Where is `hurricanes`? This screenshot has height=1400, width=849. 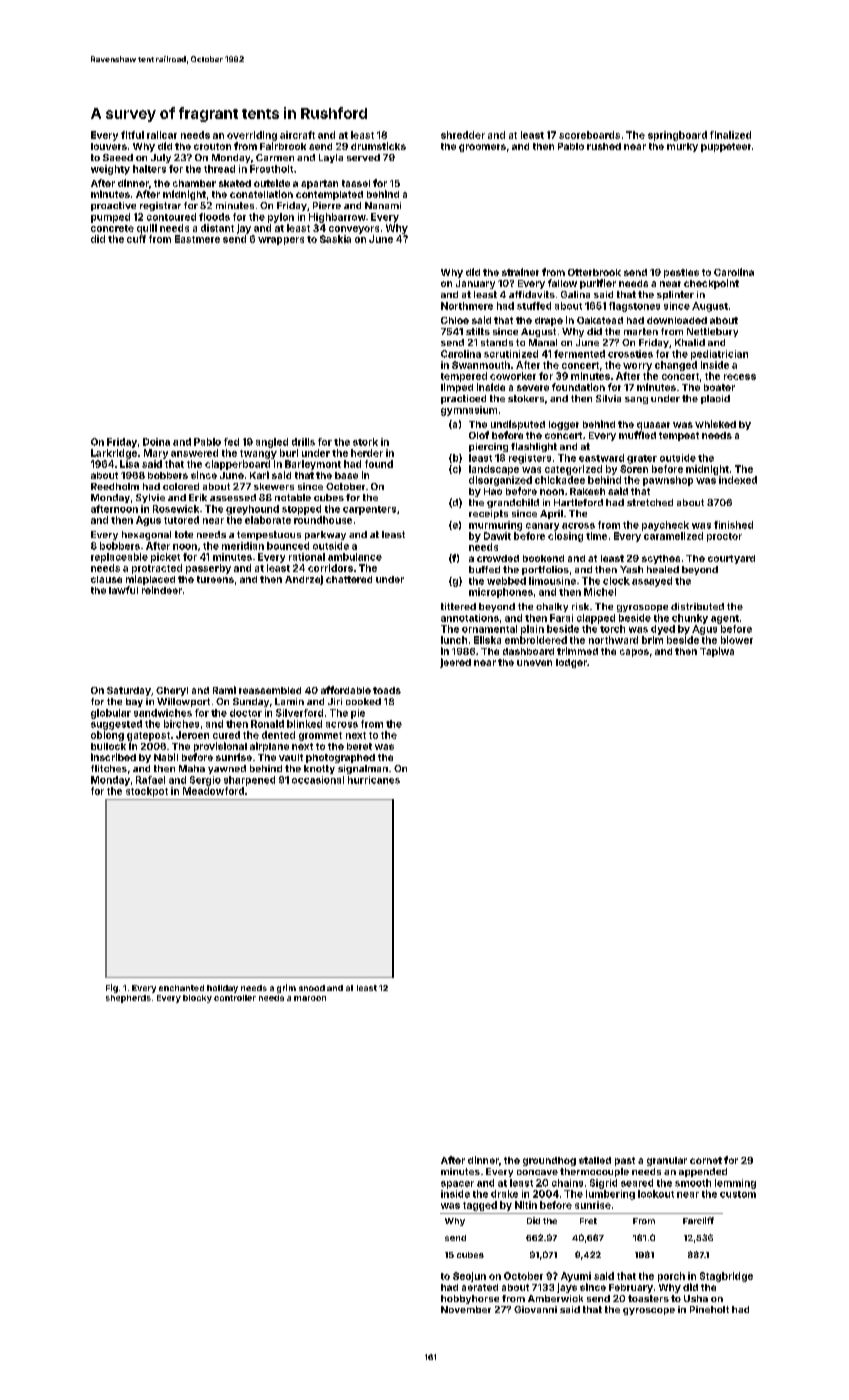 hurricanes is located at coordinates (374, 780).
